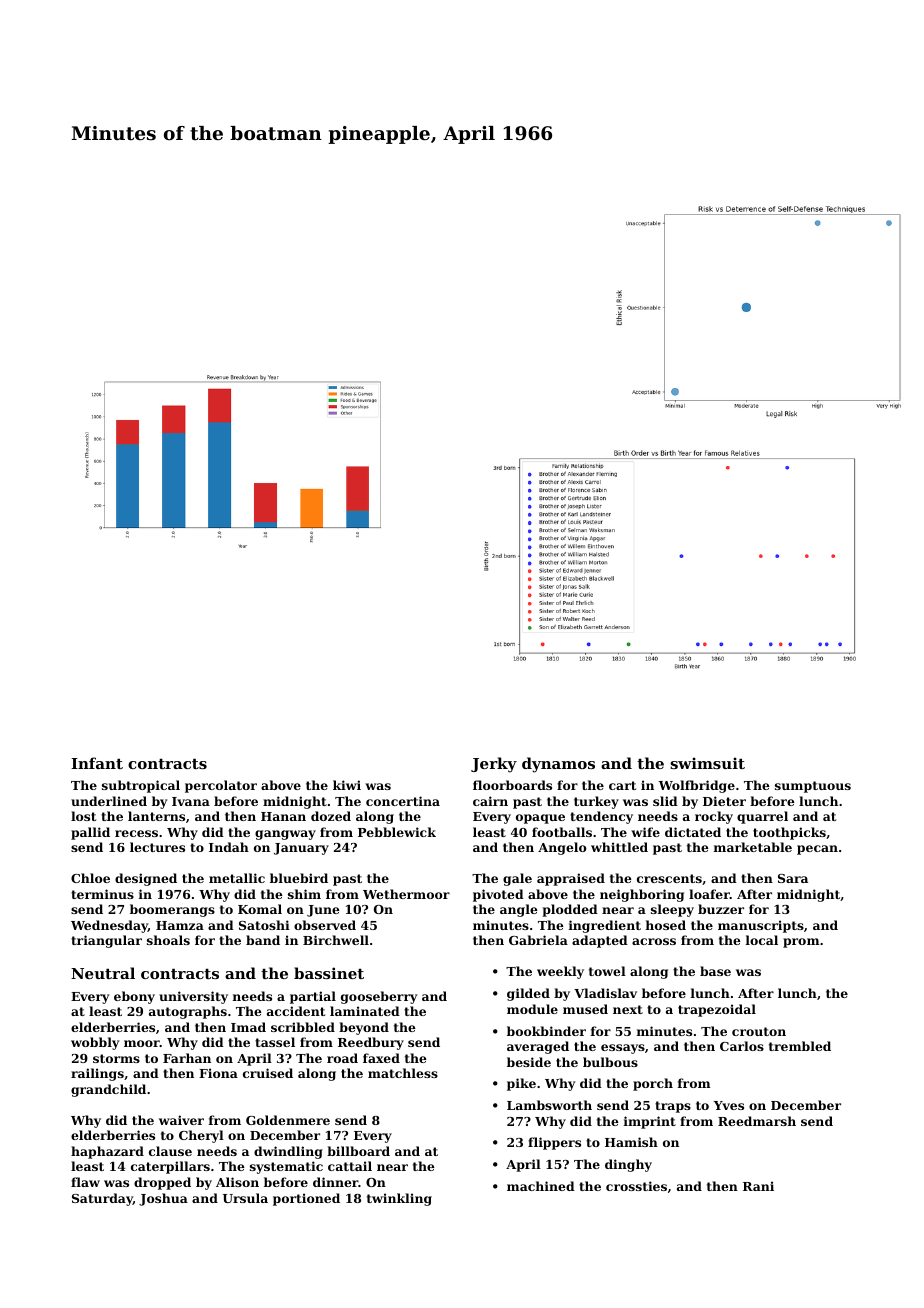  Describe the element at coordinates (666, 925) in the screenshot. I see `hosed` at that location.
